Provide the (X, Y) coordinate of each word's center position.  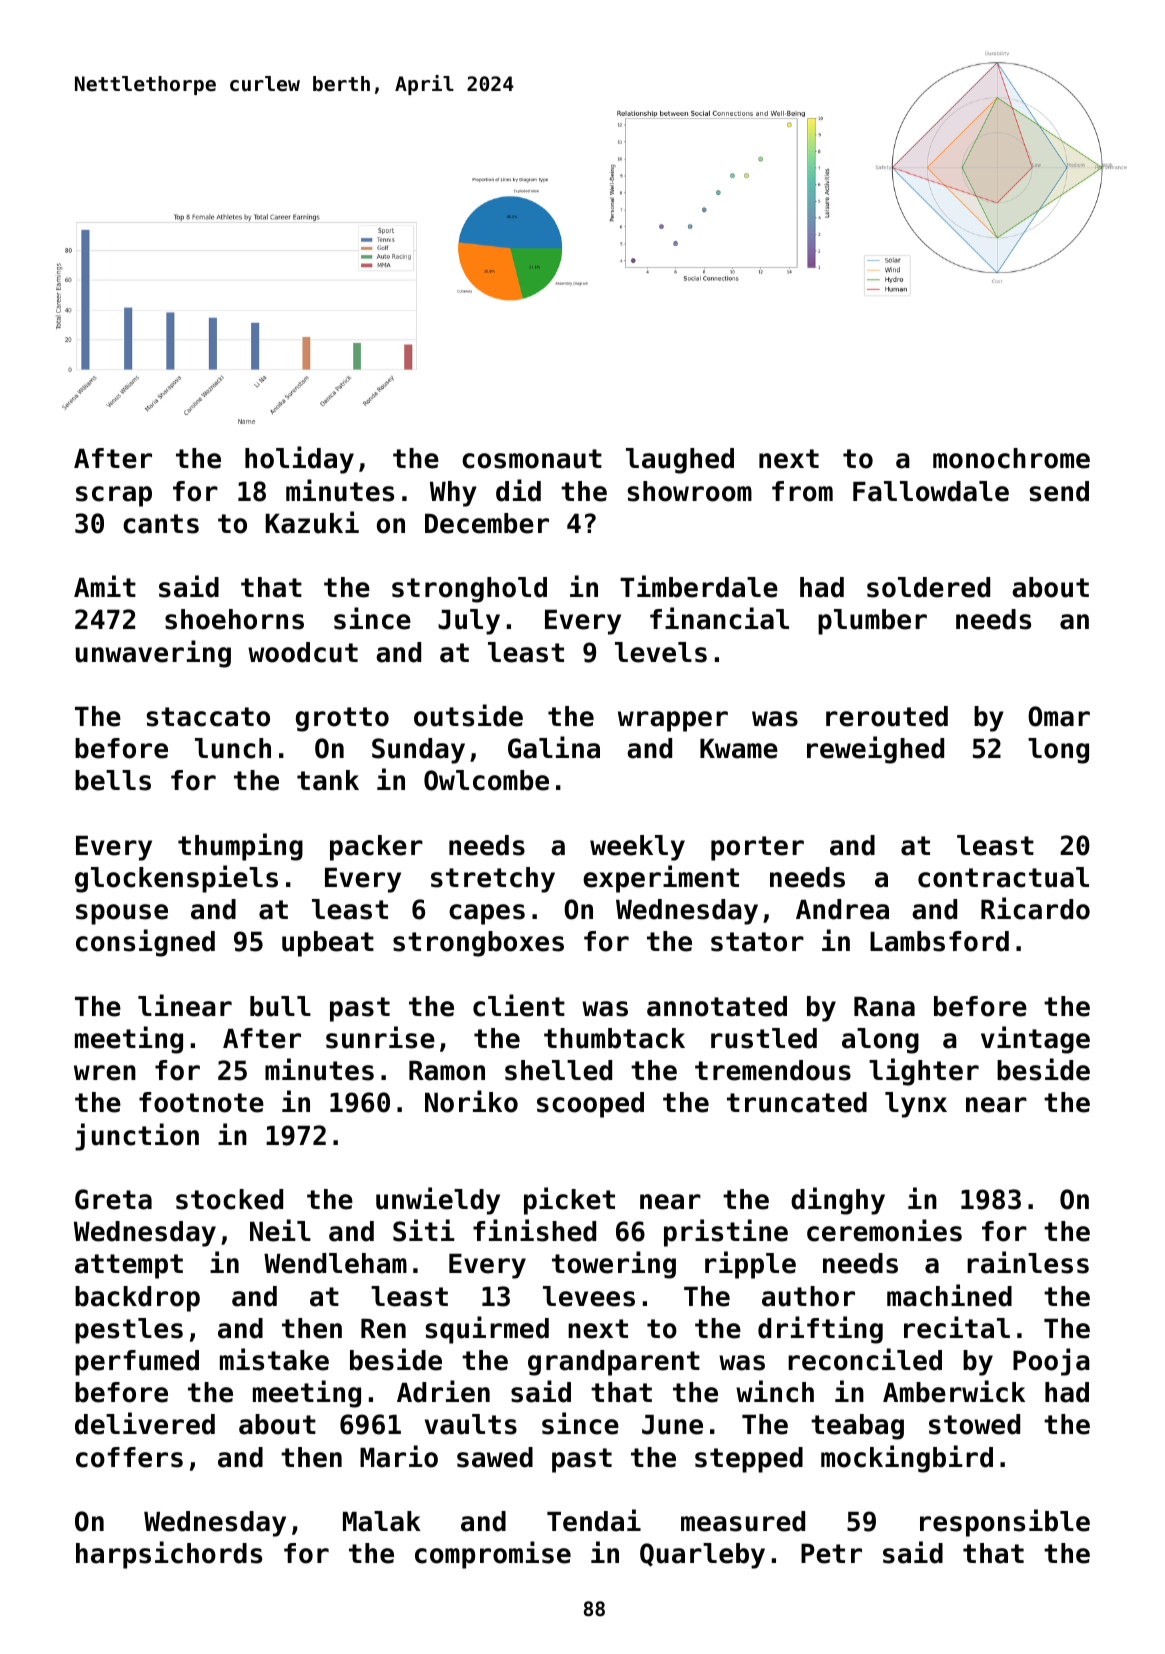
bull (280, 1006)
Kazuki (312, 522)
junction (137, 1137)
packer (376, 848)
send (1059, 491)
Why (453, 494)
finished (534, 1230)
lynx (916, 1105)
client (519, 1005)
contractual (1003, 877)
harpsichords (169, 1555)
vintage (1035, 1040)
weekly (637, 848)
